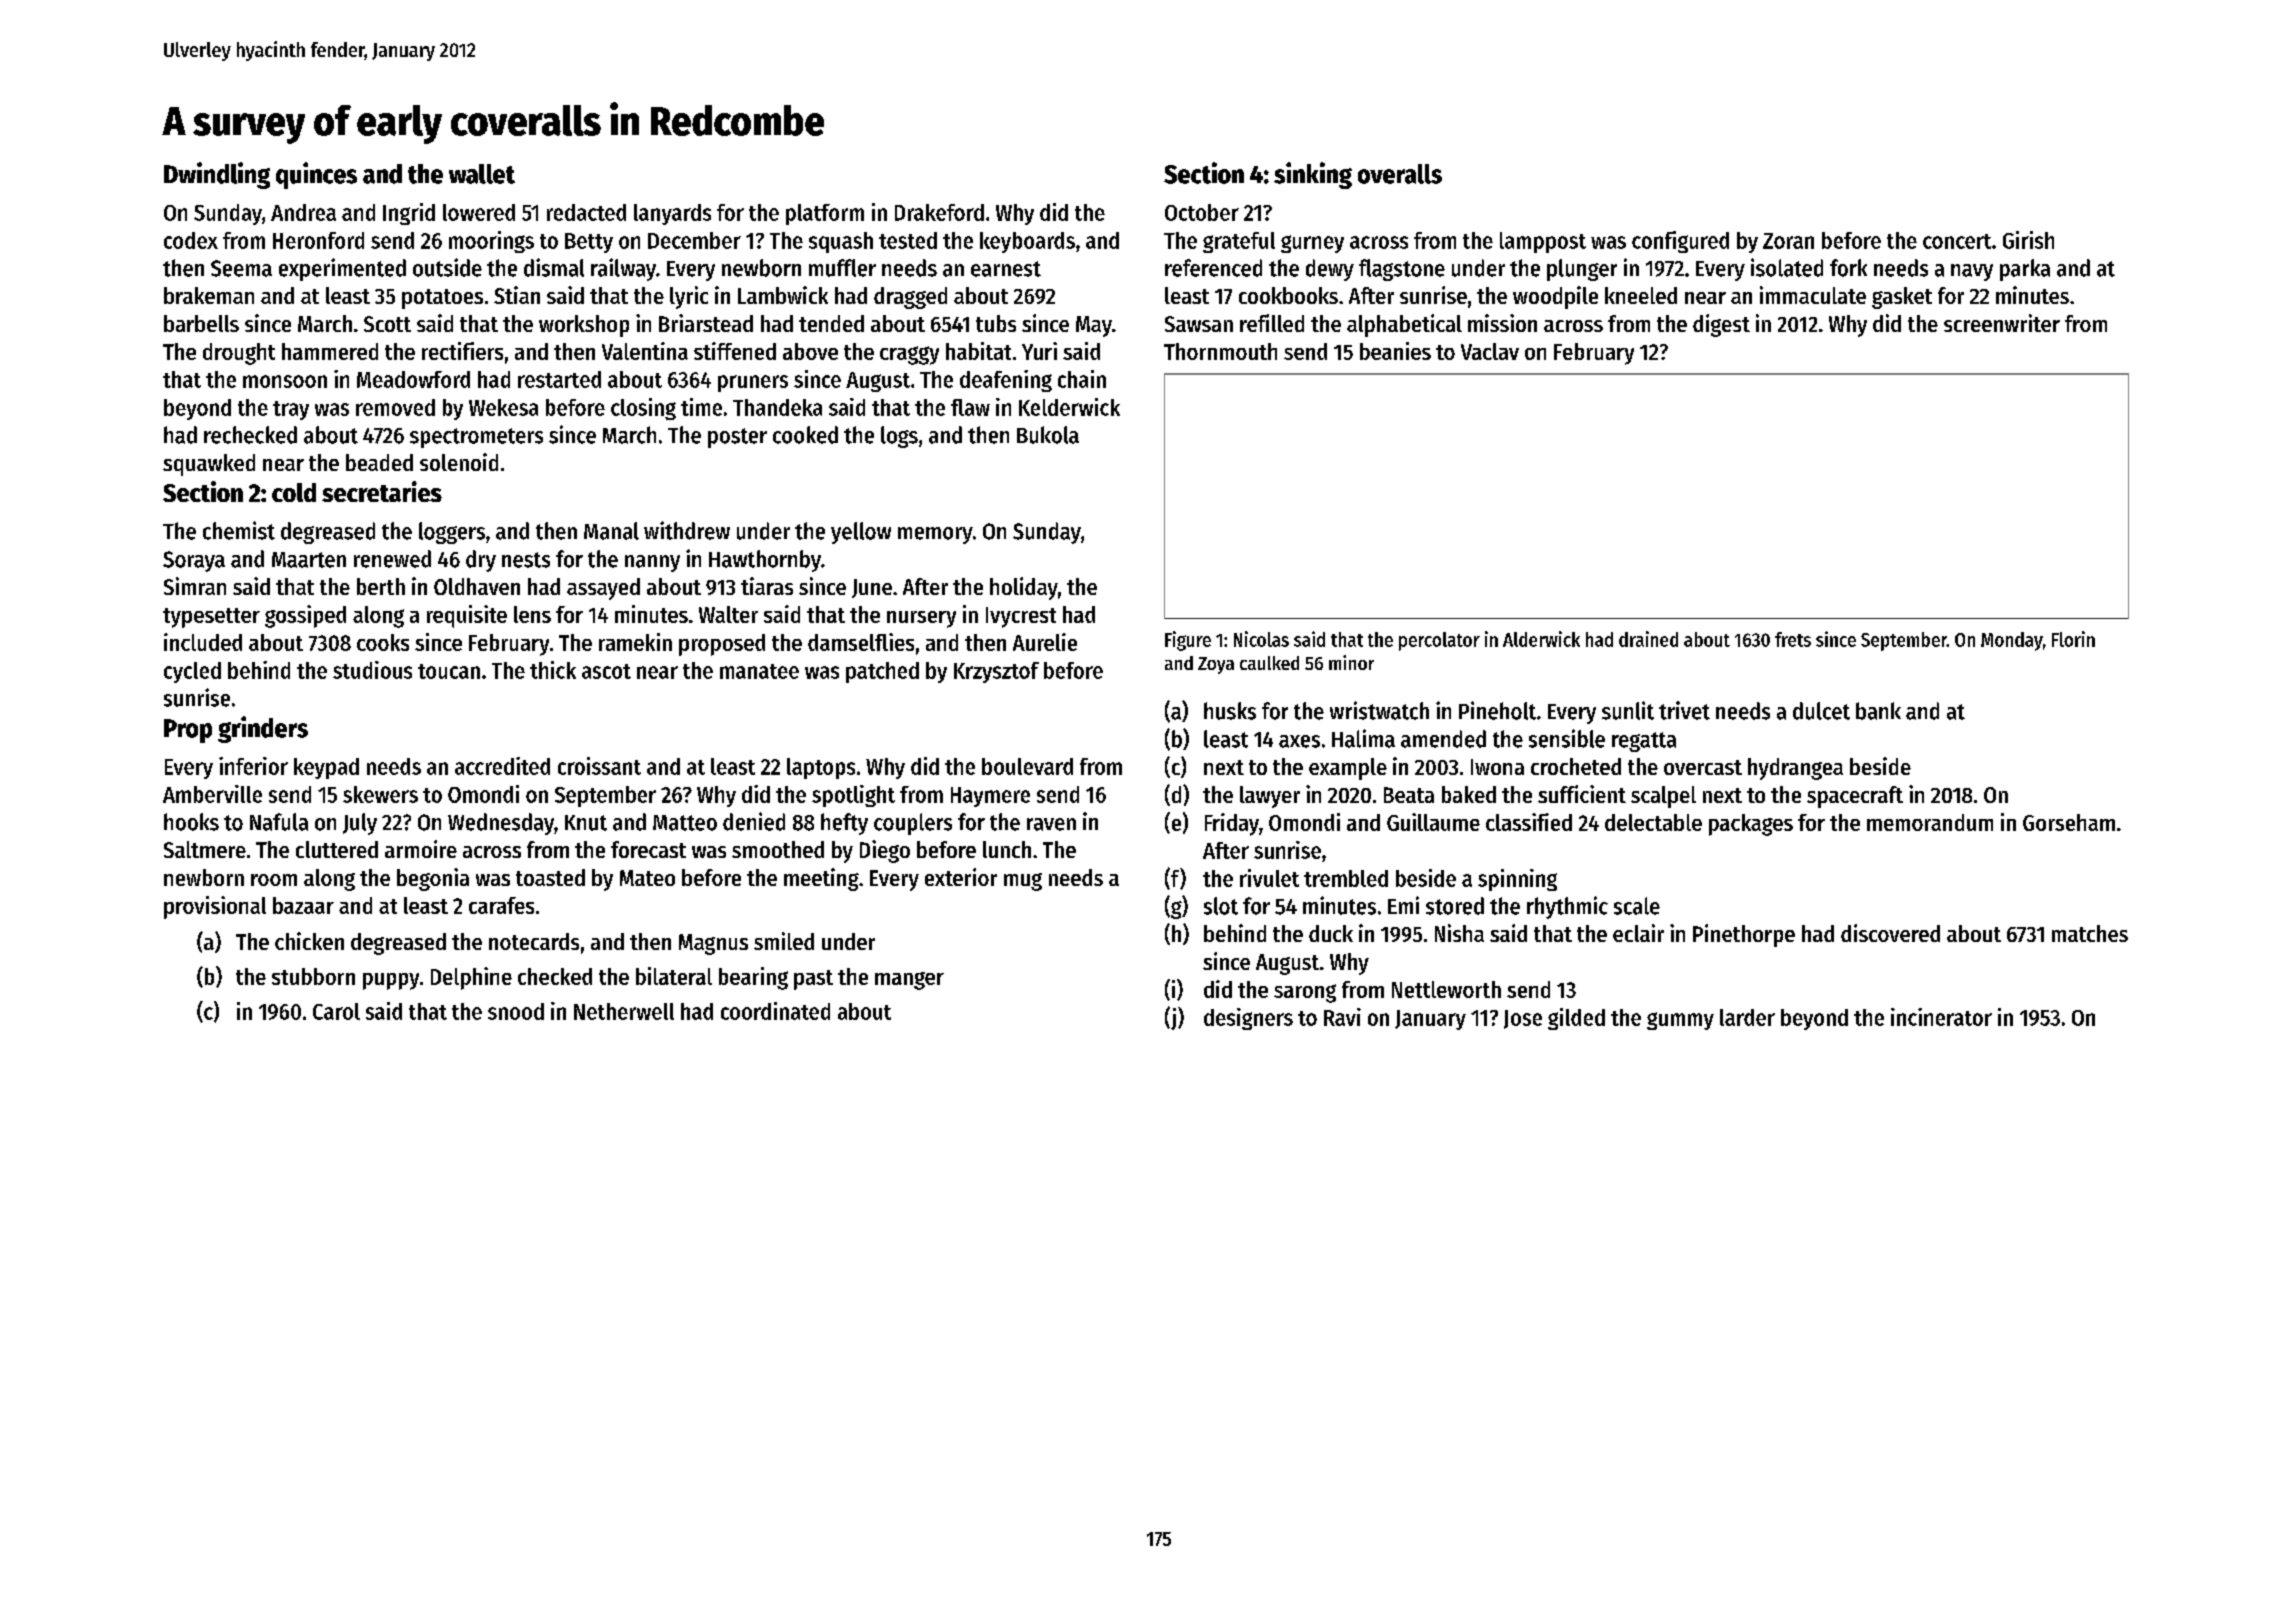 The image size is (2292, 1620). Describe the element at coordinates (1048, 435) in the page. I see `Bukola` at that location.
